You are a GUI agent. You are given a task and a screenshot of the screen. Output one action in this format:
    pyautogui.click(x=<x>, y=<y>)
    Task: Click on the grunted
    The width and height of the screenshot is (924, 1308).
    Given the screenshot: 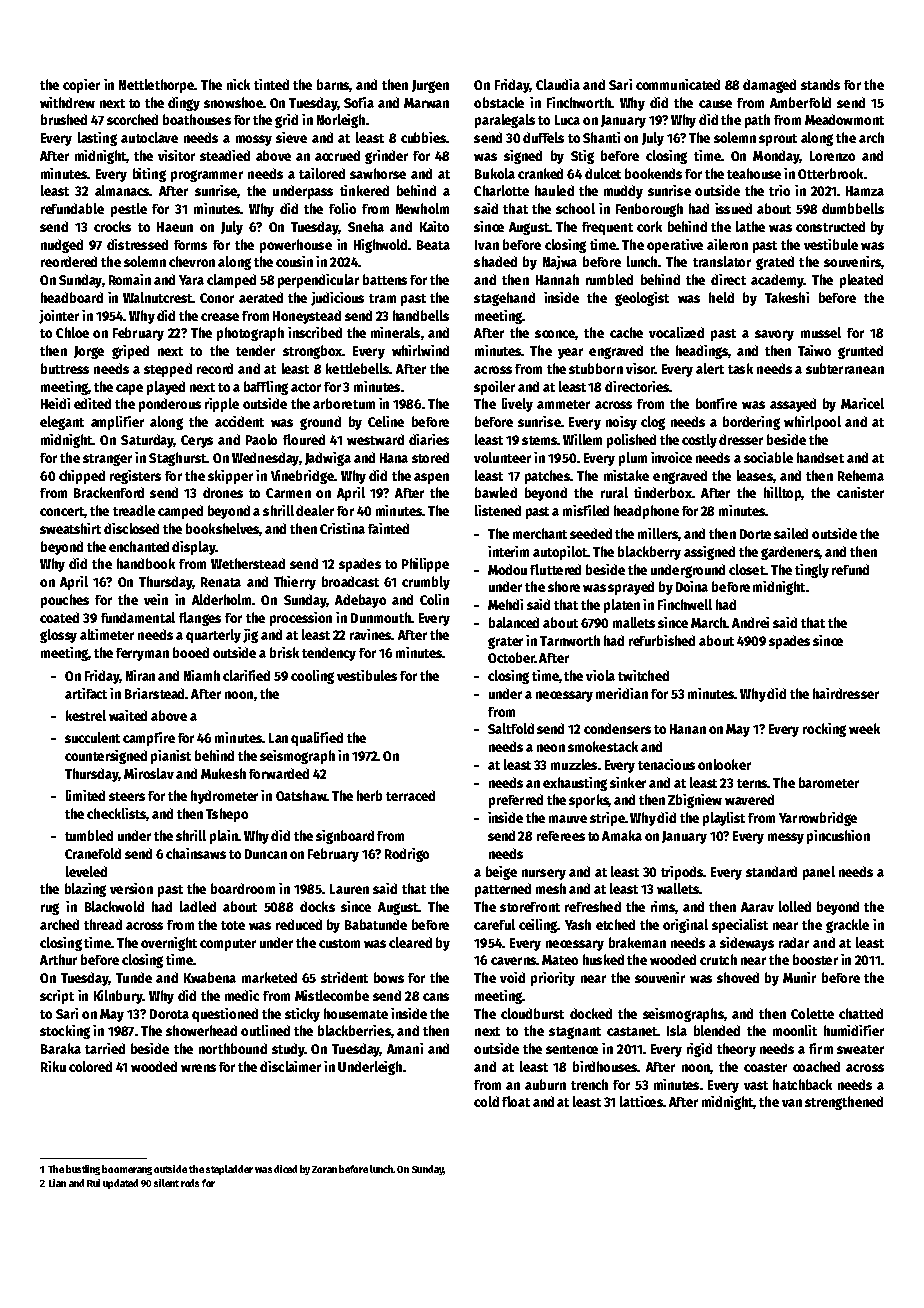 What is the action you would take?
    pyautogui.click(x=860, y=352)
